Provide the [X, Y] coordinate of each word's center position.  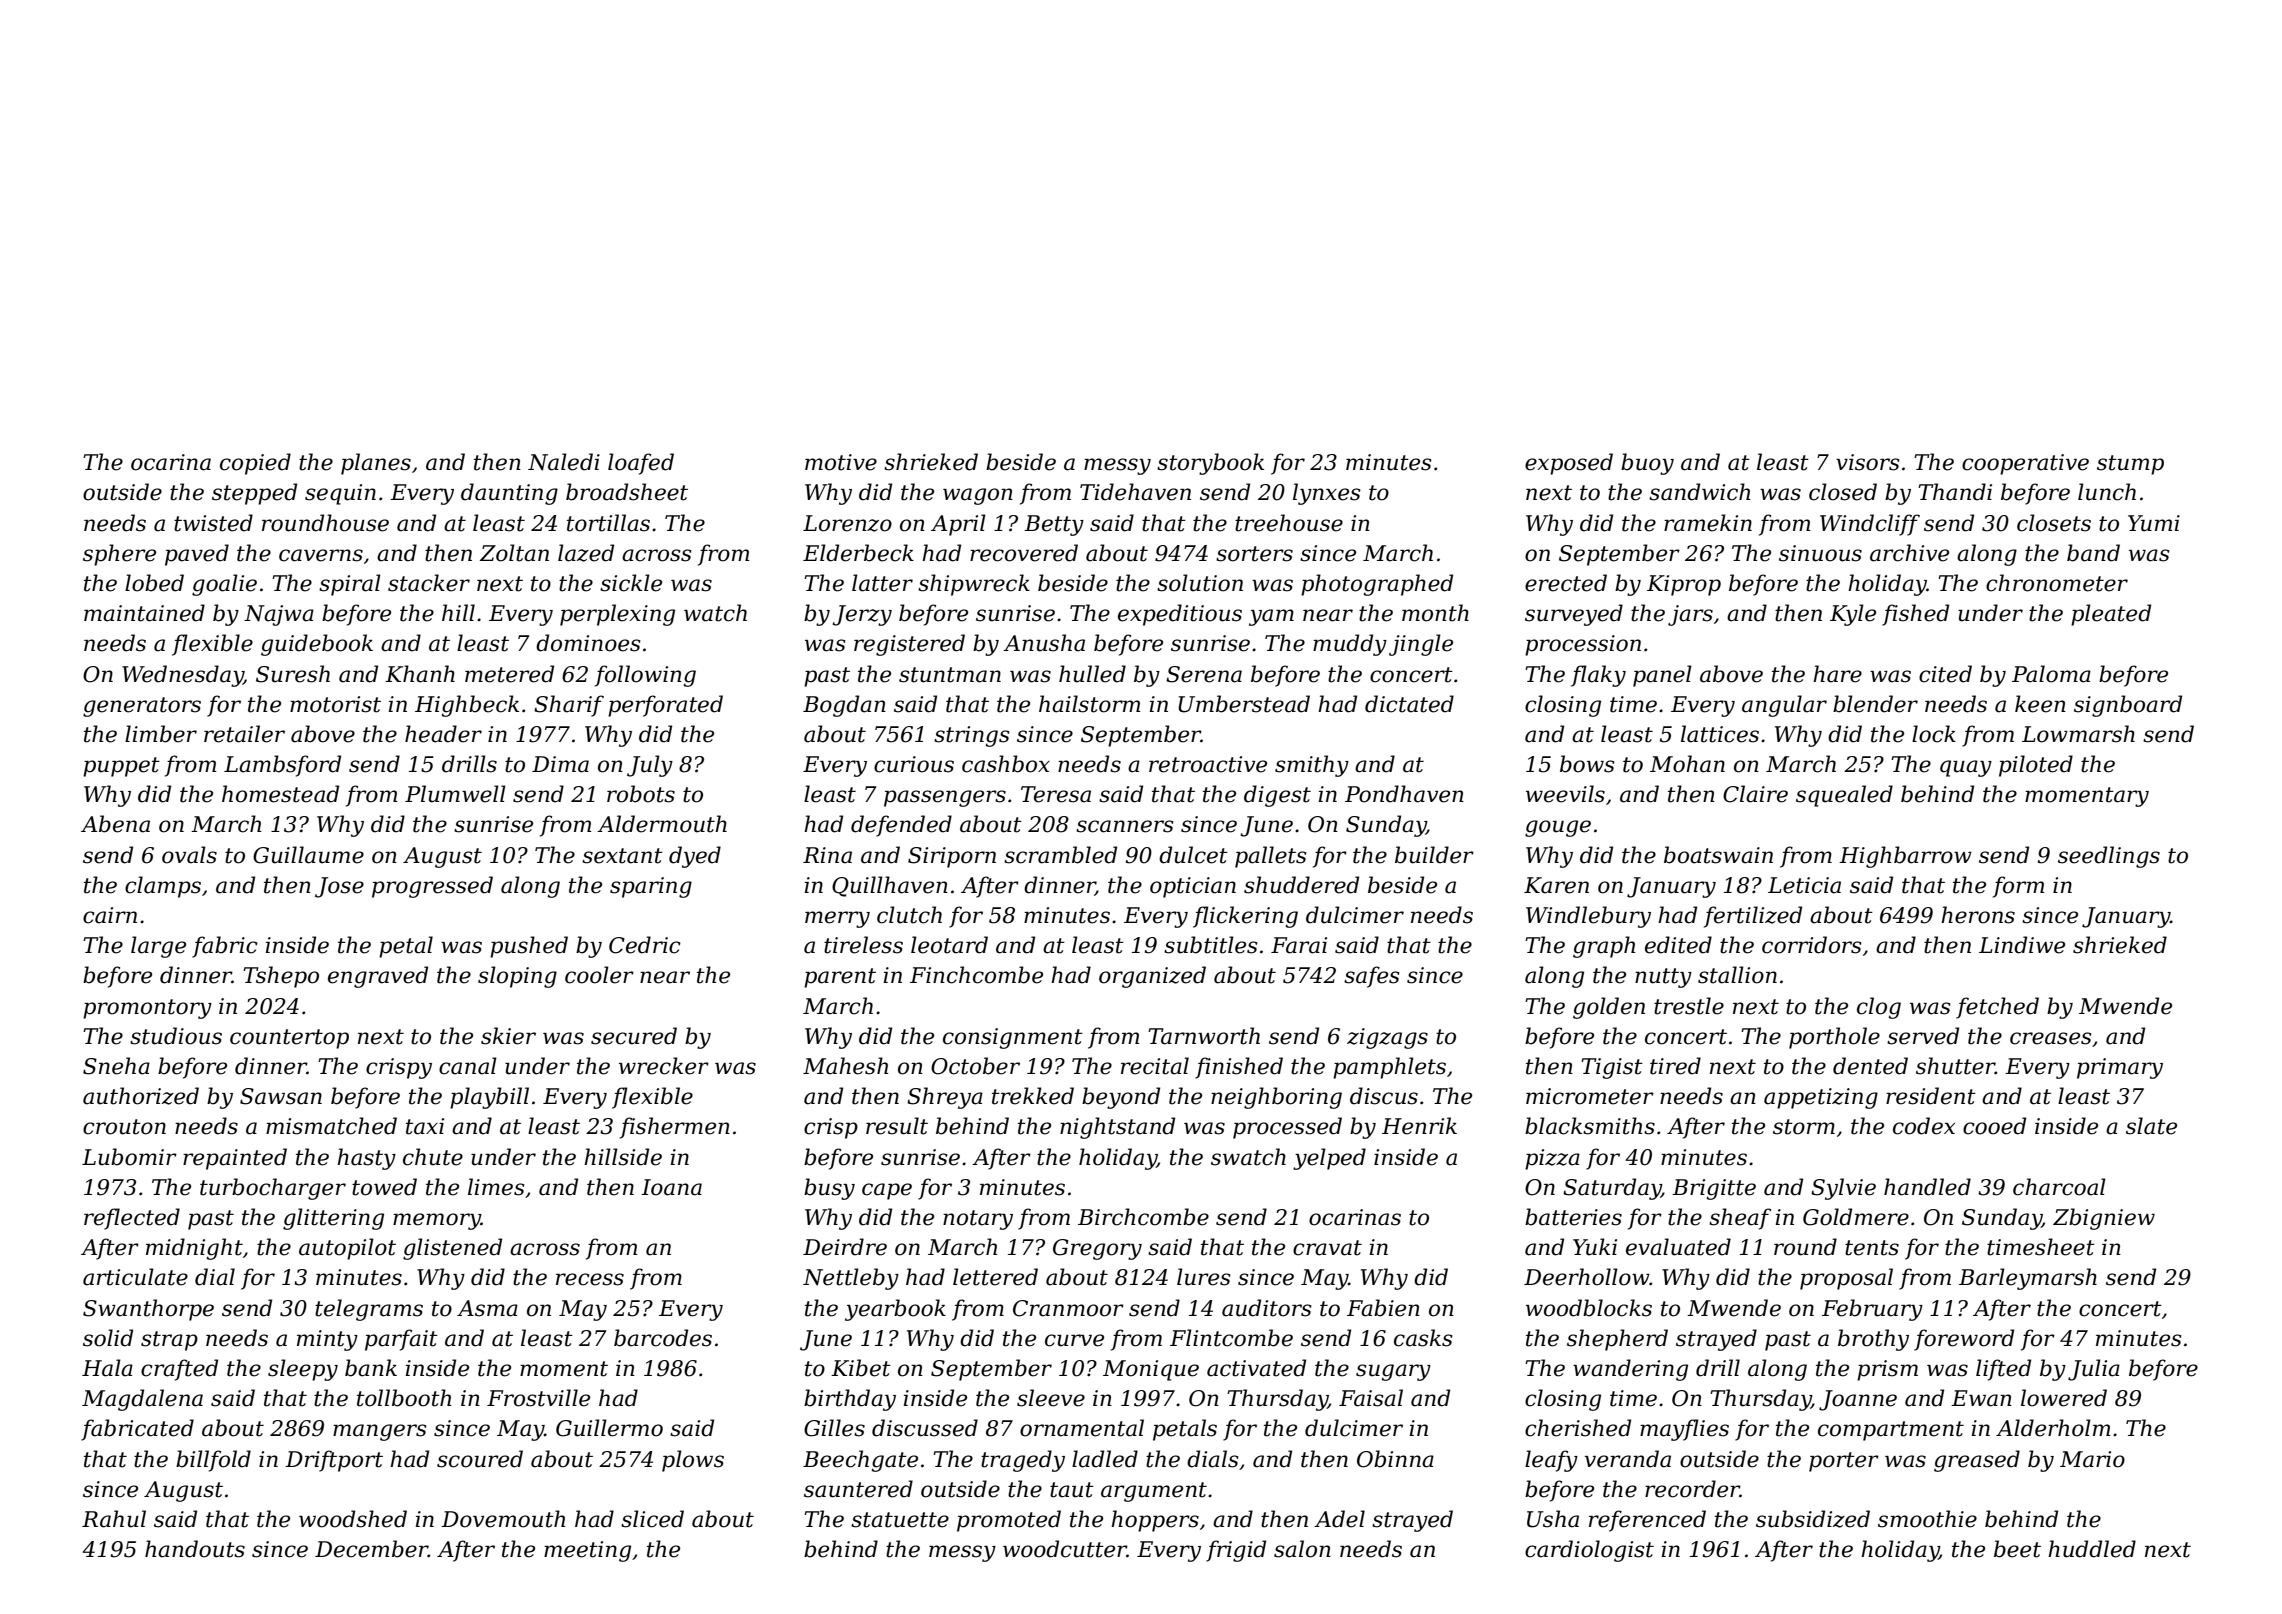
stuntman [950, 675]
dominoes [588, 643]
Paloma [2051, 674]
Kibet [861, 1368]
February [1872, 1310]
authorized [141, 1096]
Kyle [1853, 615]
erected [1566, 583]
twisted [213, 523]
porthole [1834, 1038]
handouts [195, 1549]
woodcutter [1065, 1549]
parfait [401, 1340]
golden [1609, 1008]
